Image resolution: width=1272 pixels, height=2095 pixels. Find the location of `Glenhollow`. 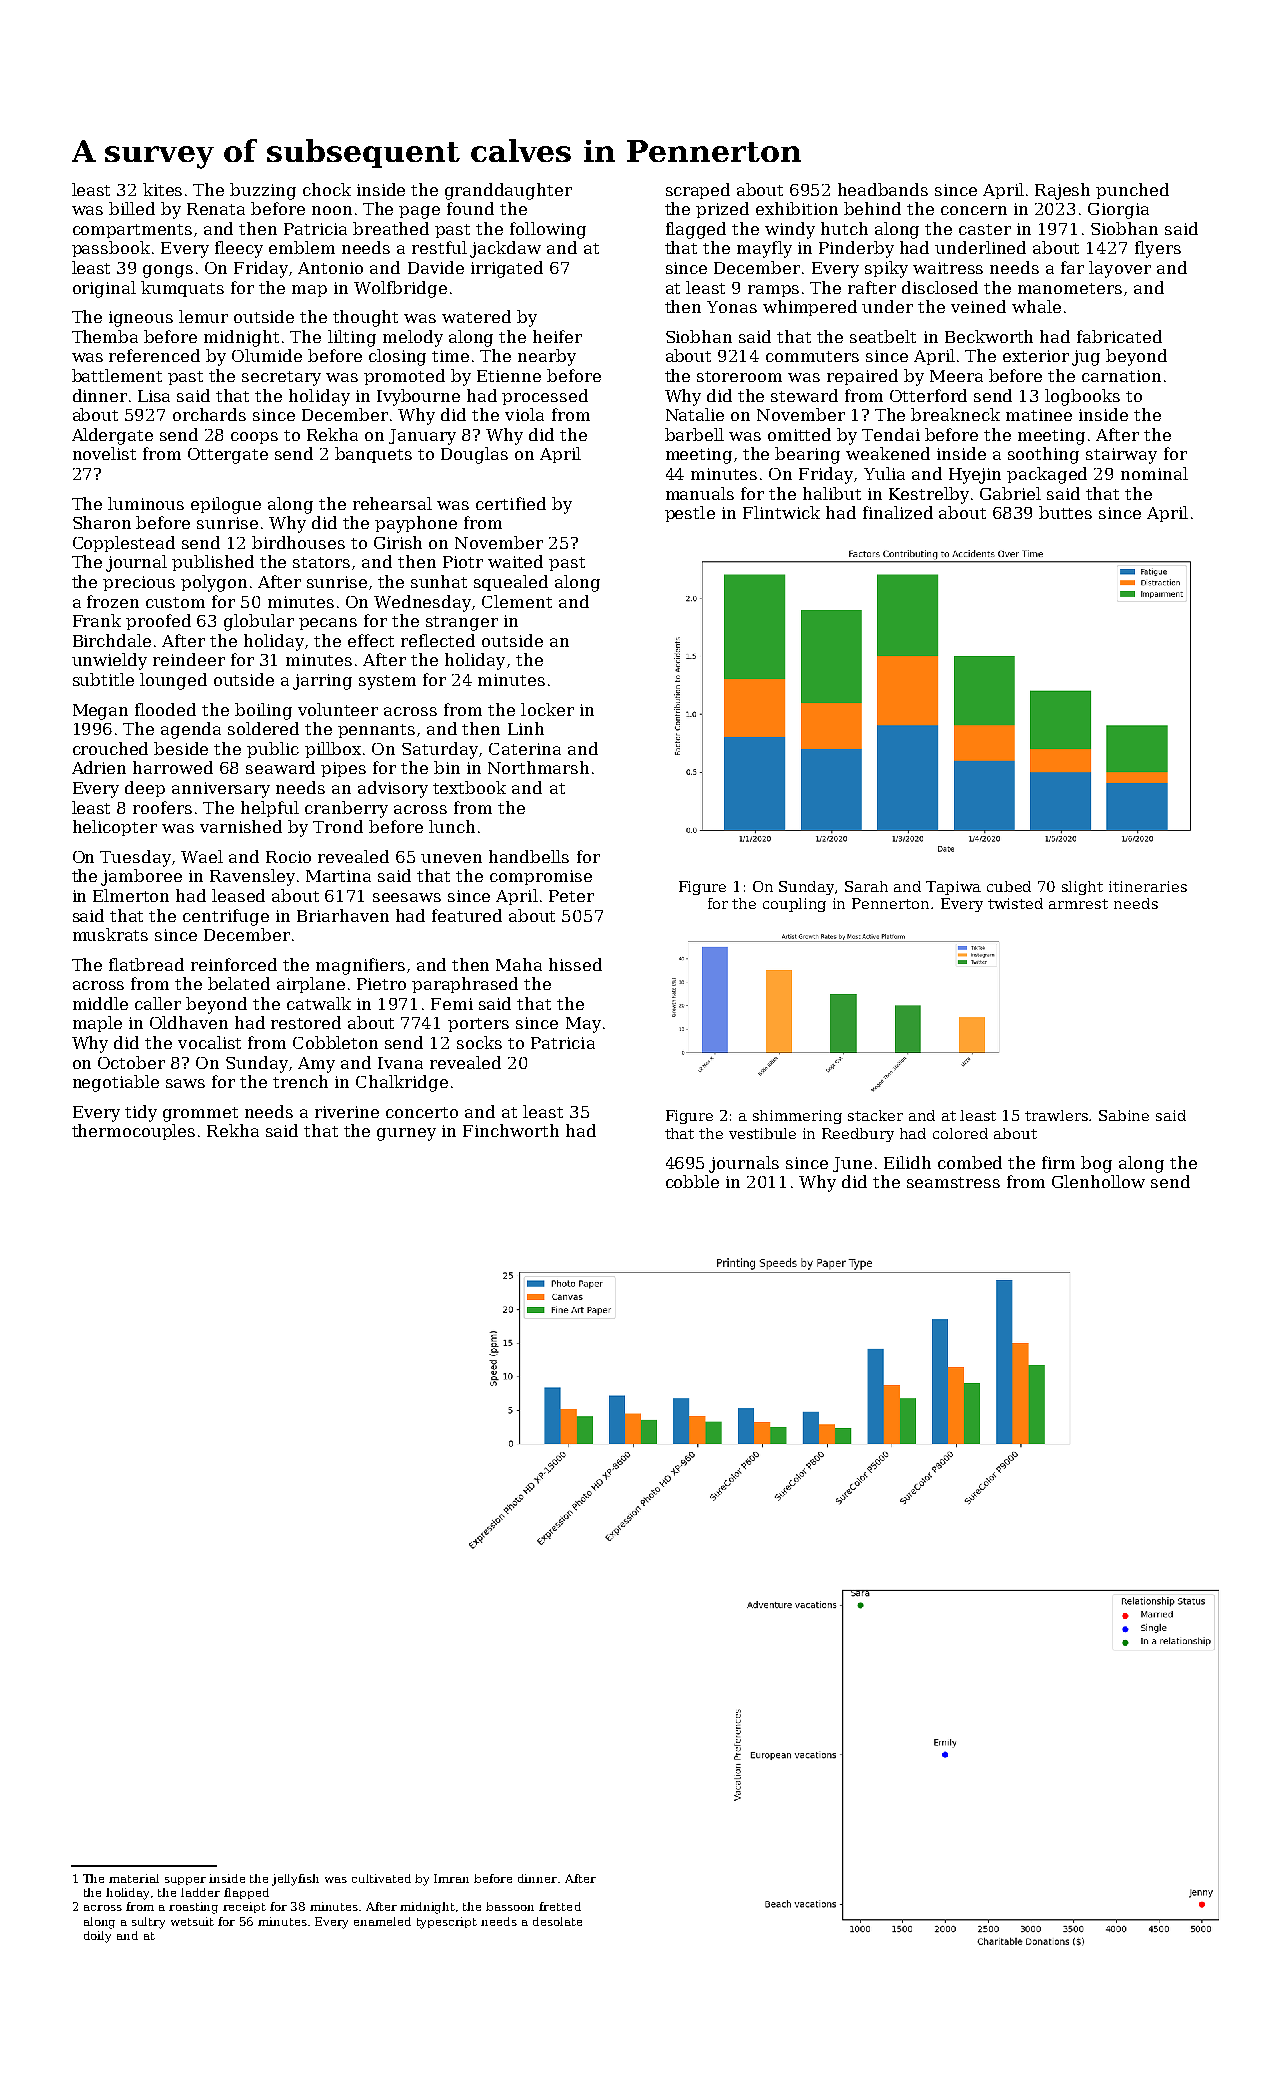

Glenhollow is located at coordinates (1098, 1181).
